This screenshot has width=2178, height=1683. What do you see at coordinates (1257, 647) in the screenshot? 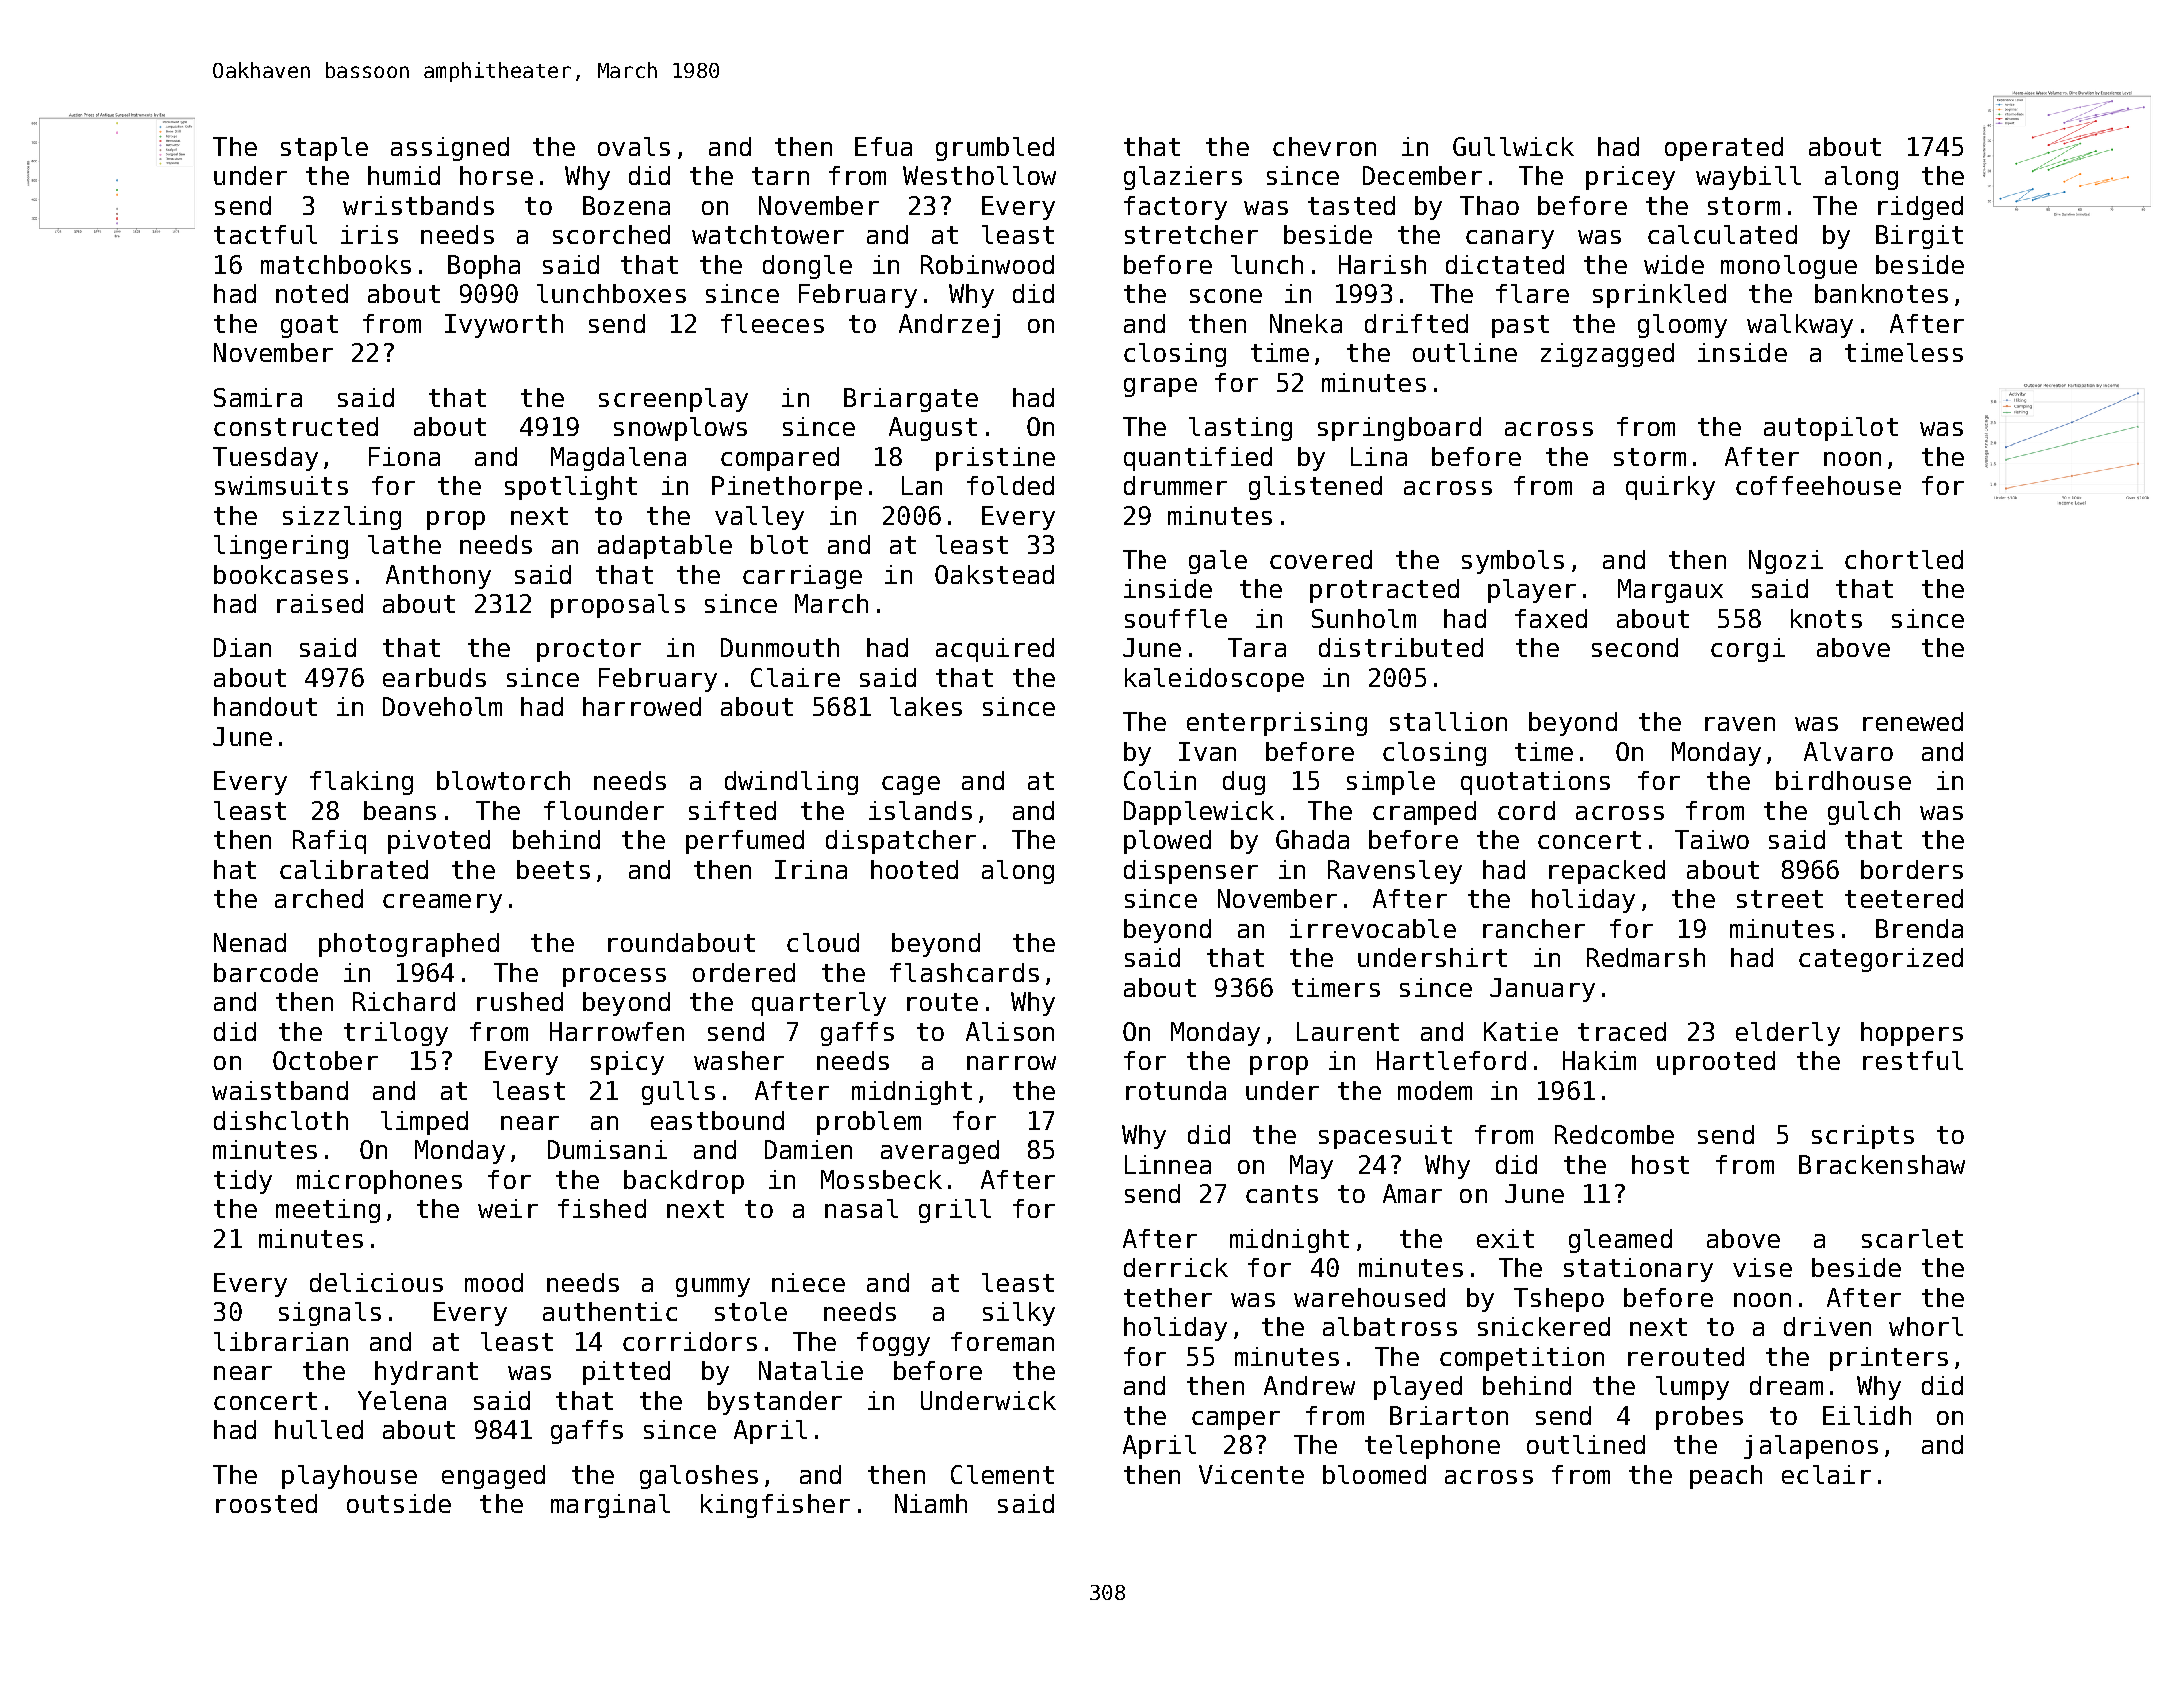
I see `Tara` at bounding box center [1257, 647].
